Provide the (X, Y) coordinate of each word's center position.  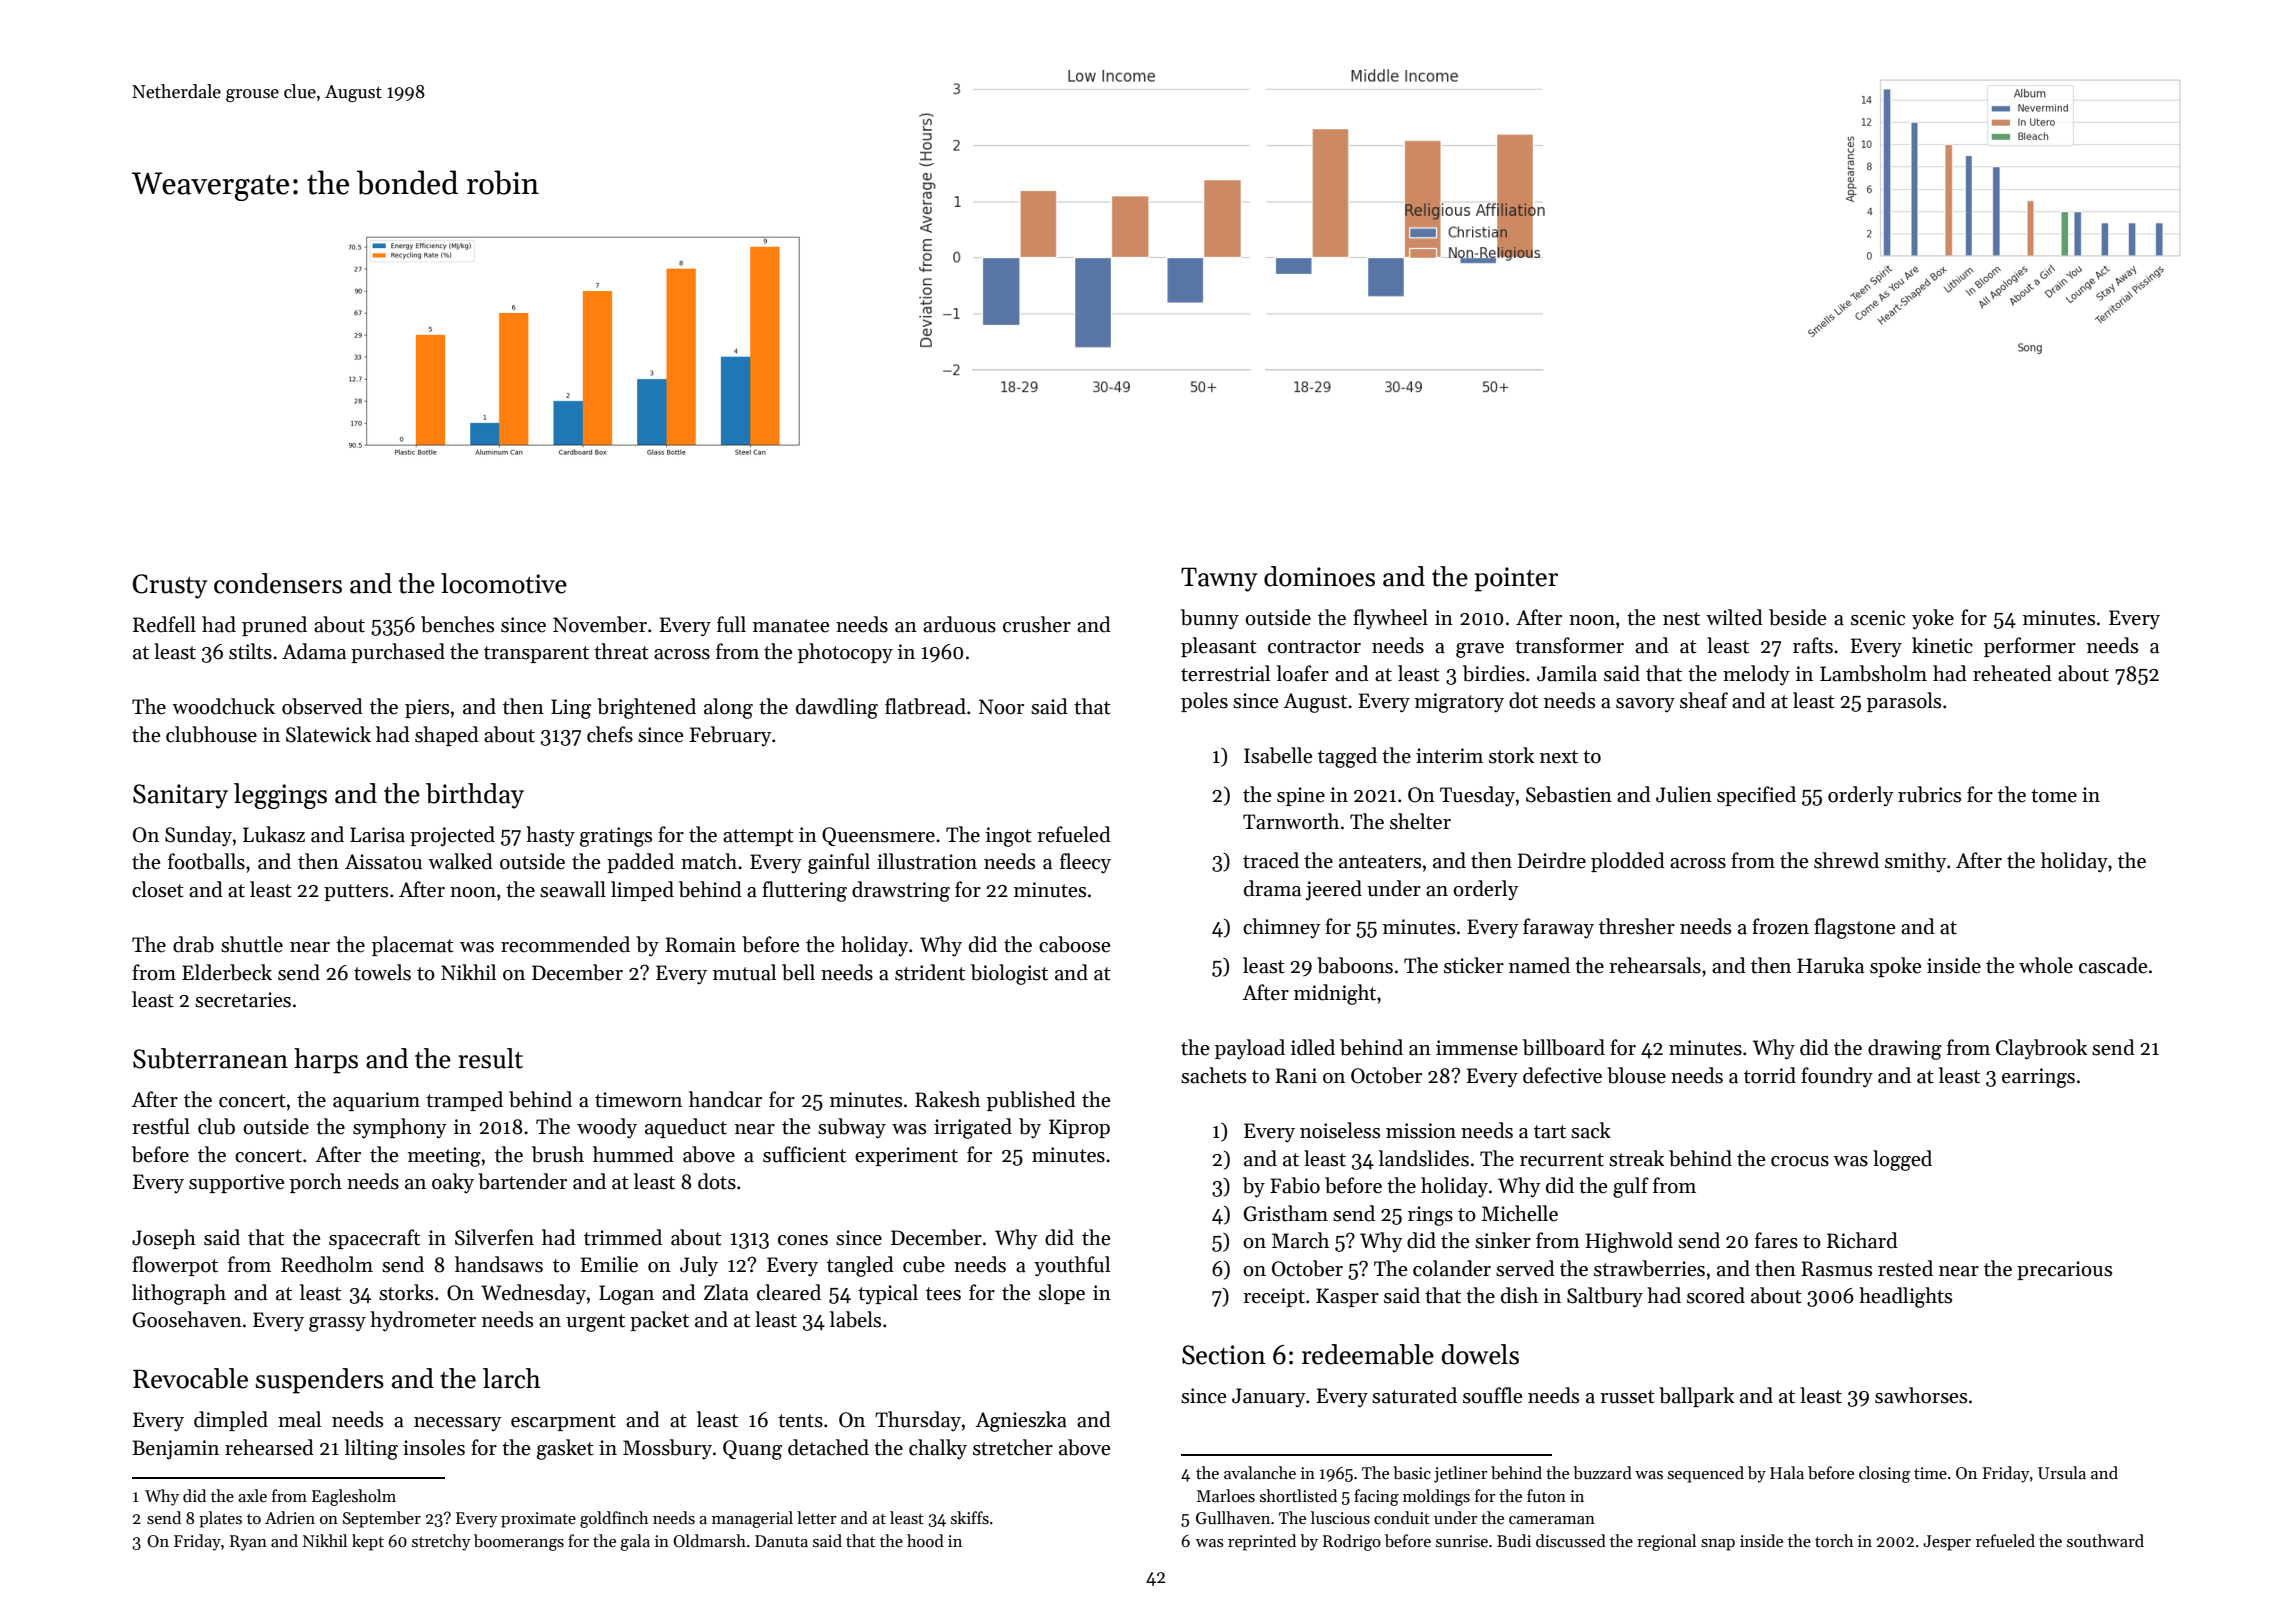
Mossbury (667, 1449)
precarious (2064, 1270)
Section (1224, 1355)
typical (888, 1294)
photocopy (845, 653)
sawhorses (1921, 1395)
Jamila (1567, 673)
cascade (2113, 965)
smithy (1916, 862)
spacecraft (374, 1239)
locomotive (504, 583)
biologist (1009, 974)
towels (382, 972)
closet (158, 889)
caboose (1074, 944)
